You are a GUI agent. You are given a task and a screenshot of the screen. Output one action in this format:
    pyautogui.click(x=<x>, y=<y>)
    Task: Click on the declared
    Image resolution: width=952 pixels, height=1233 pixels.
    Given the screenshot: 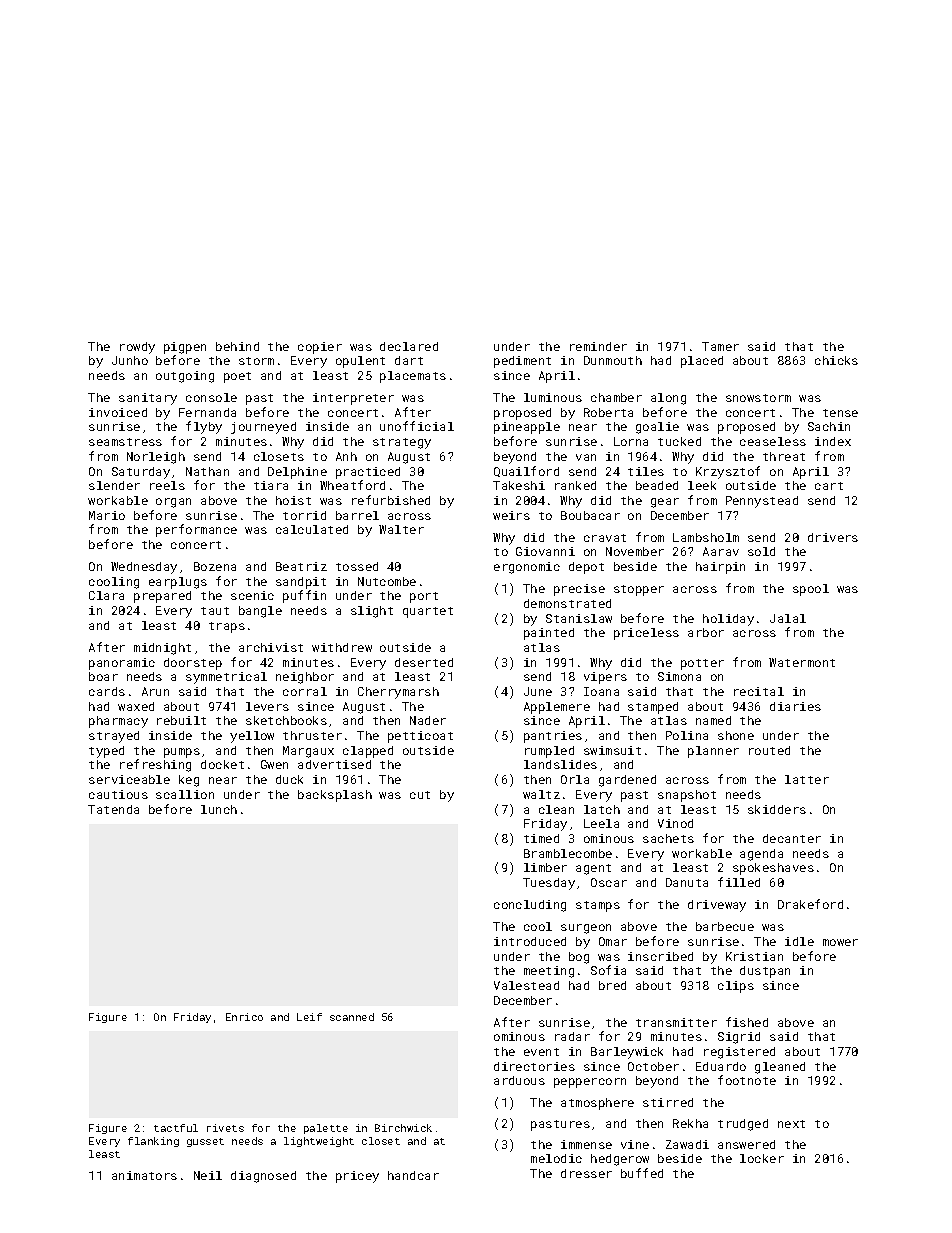 What is the action you would take?
    pyautogui.click(x=409, y=346)
